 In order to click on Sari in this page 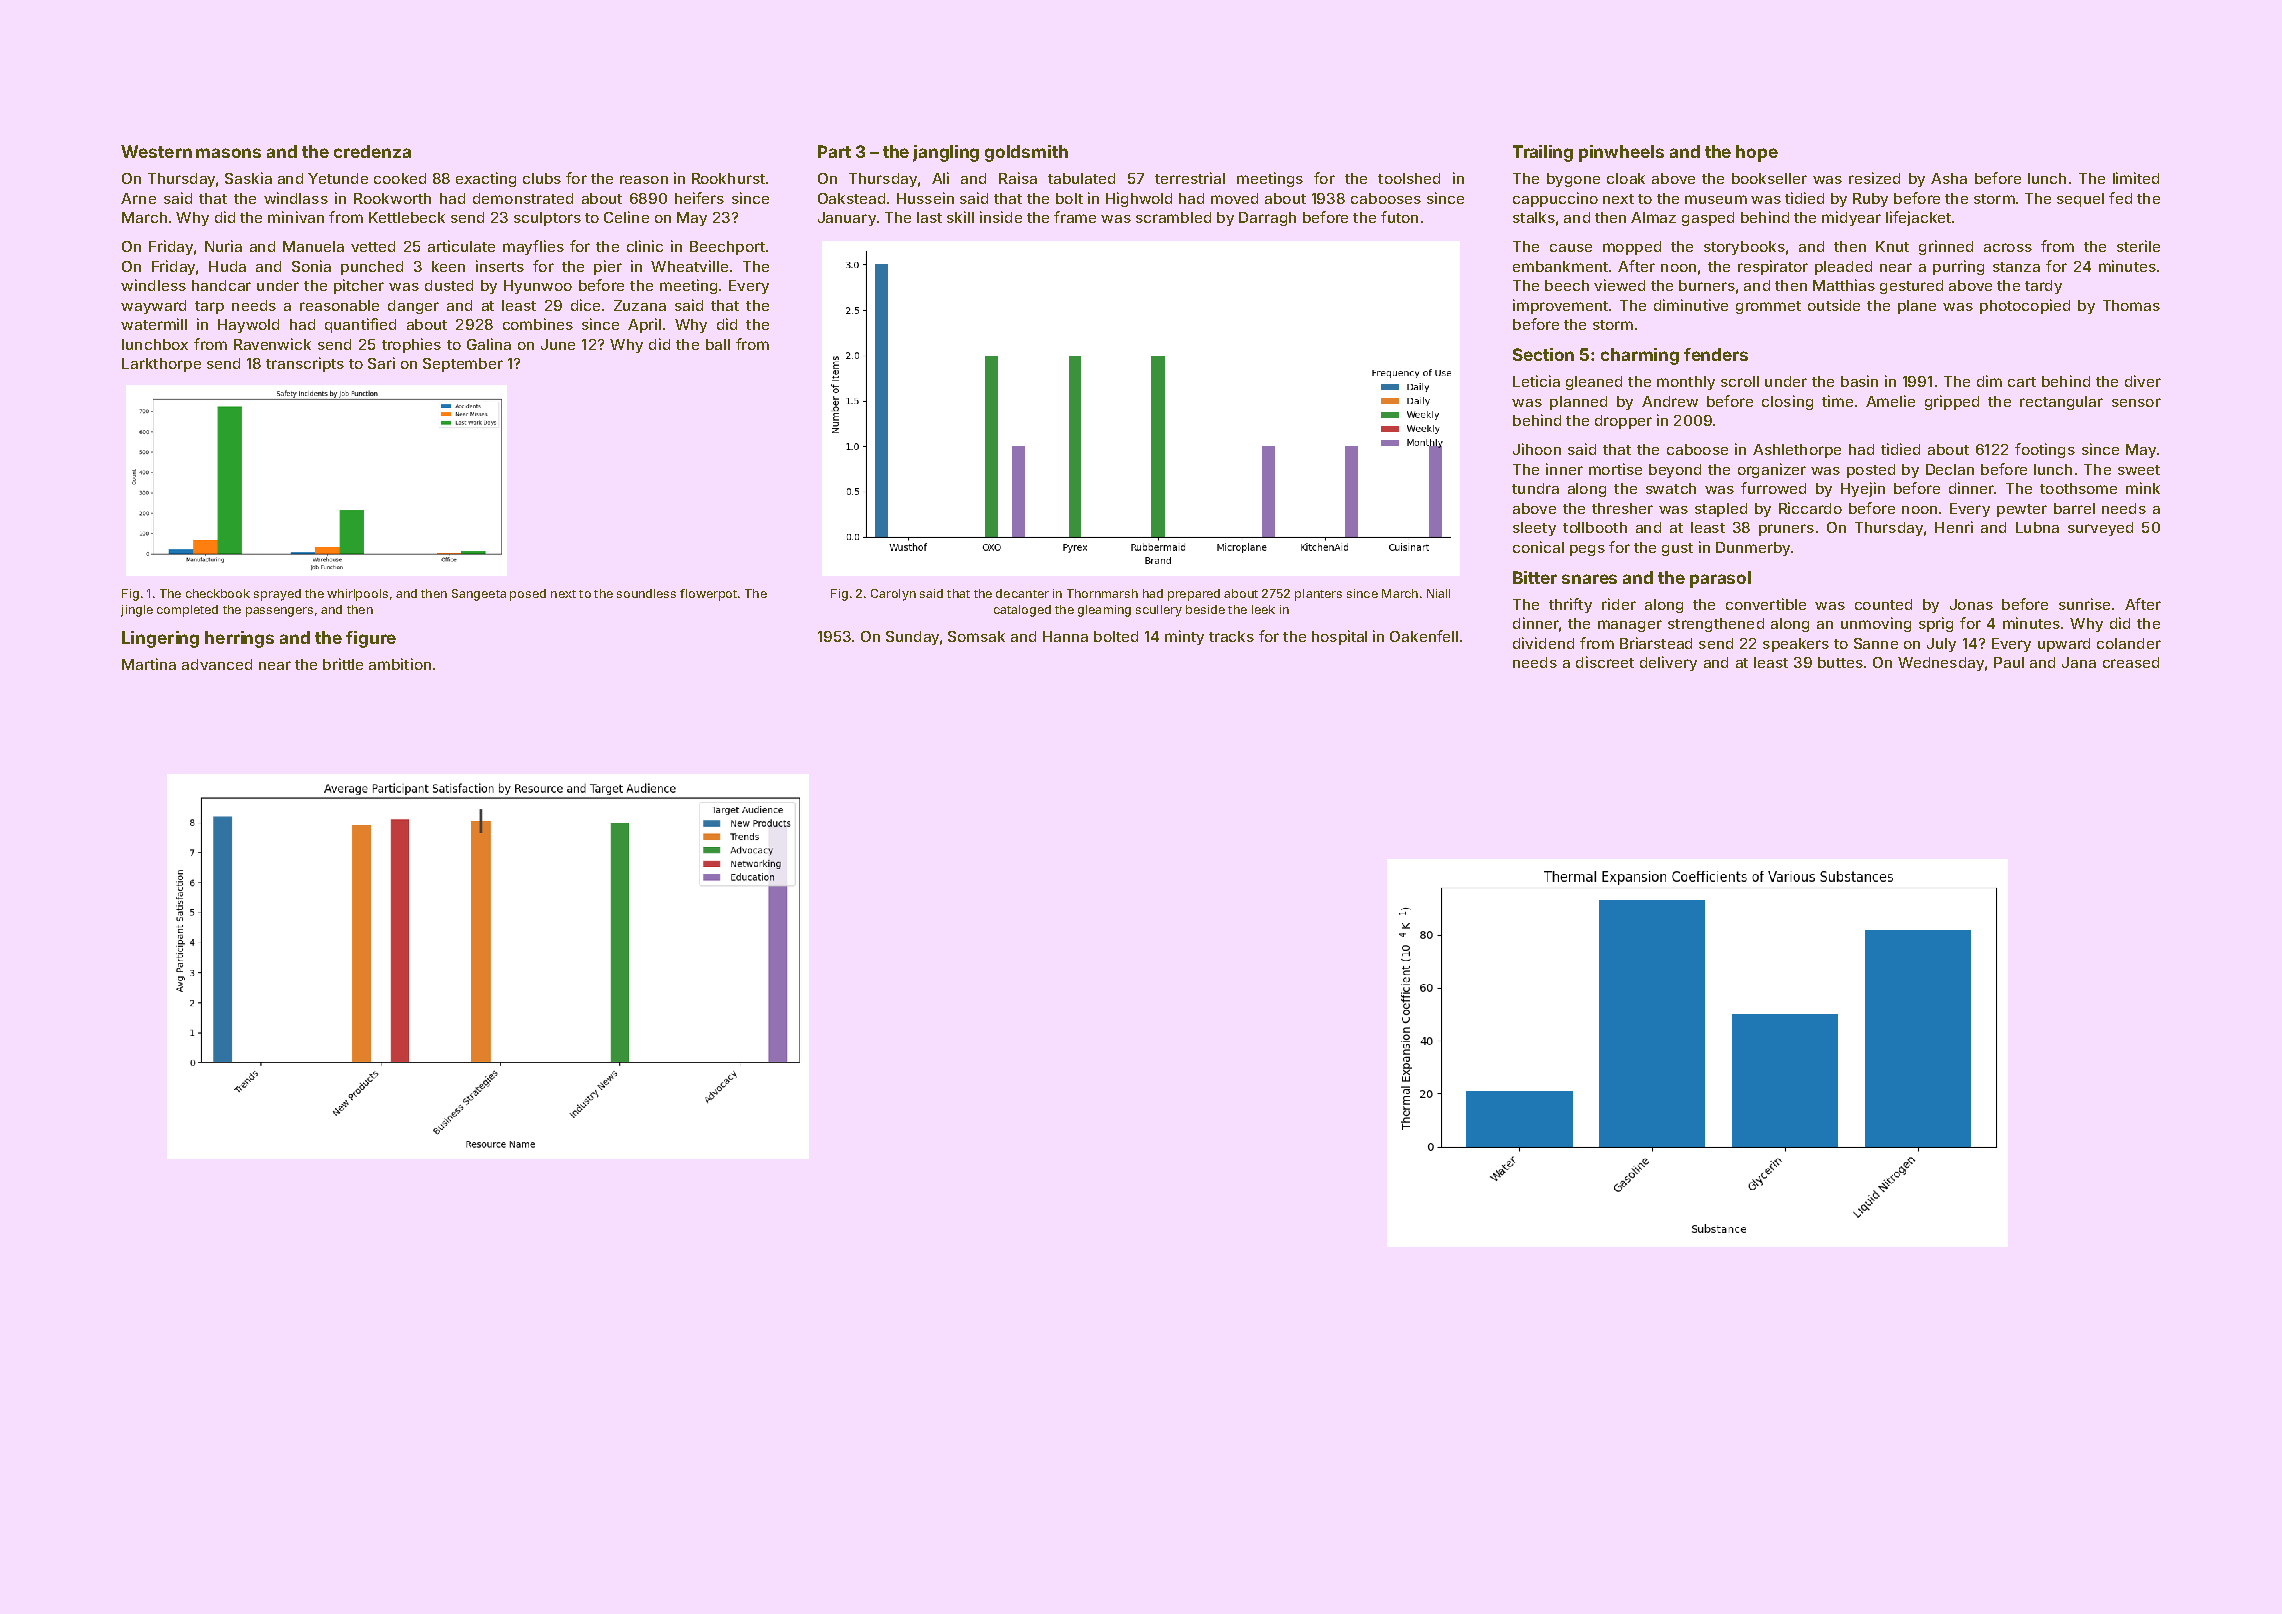, I will do `click(381, 363)`.
